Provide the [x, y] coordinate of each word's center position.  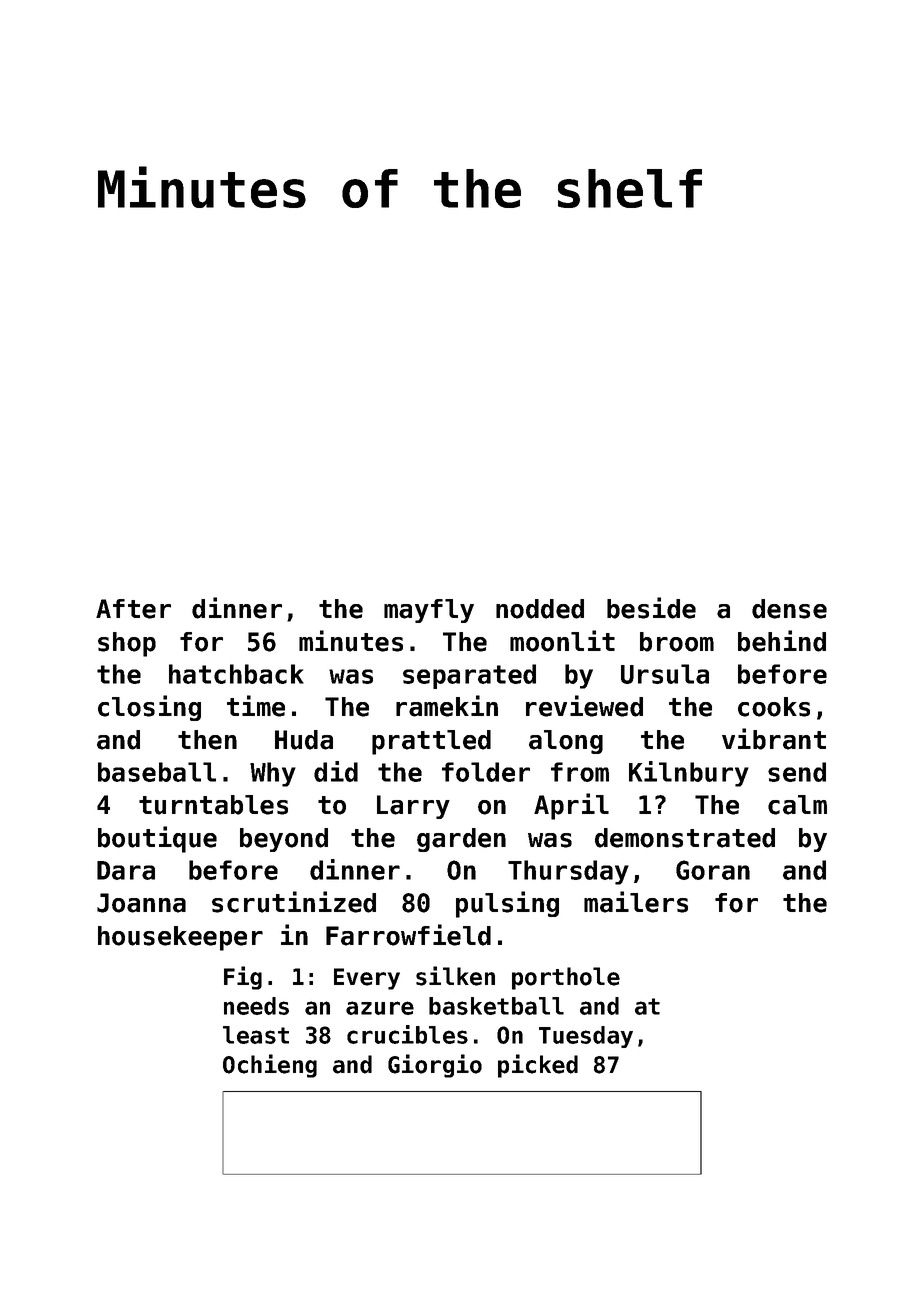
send [797, 772]
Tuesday [586, 1037]
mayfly [429, 611]
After [133, 609]
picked [538, 1066]
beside [651, 608]
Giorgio [435, 1066]
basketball [496, 1006]
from [580, 772]
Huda [304, 740]
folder [486, 772]
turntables [213, 805]
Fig [243, 978]
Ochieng [270, 1066]
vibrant [774, 739]
